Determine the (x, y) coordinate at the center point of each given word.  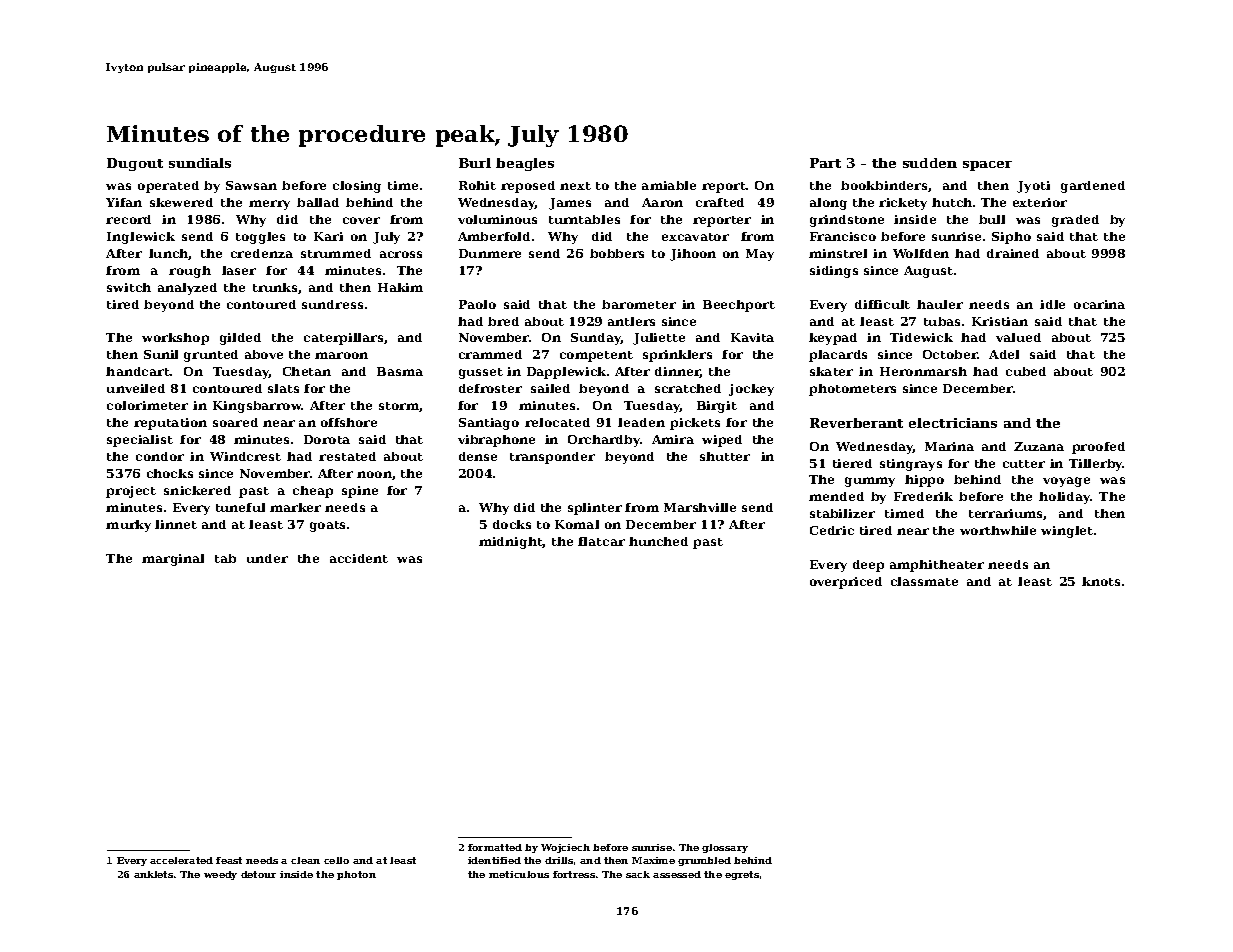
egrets (742, 875)
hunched (658, 541)
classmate (924, 581)
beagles (525, 164)
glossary (725, 848)
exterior (1040, 202)
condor (160, 456)
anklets (153, 874)
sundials (200, 163)
